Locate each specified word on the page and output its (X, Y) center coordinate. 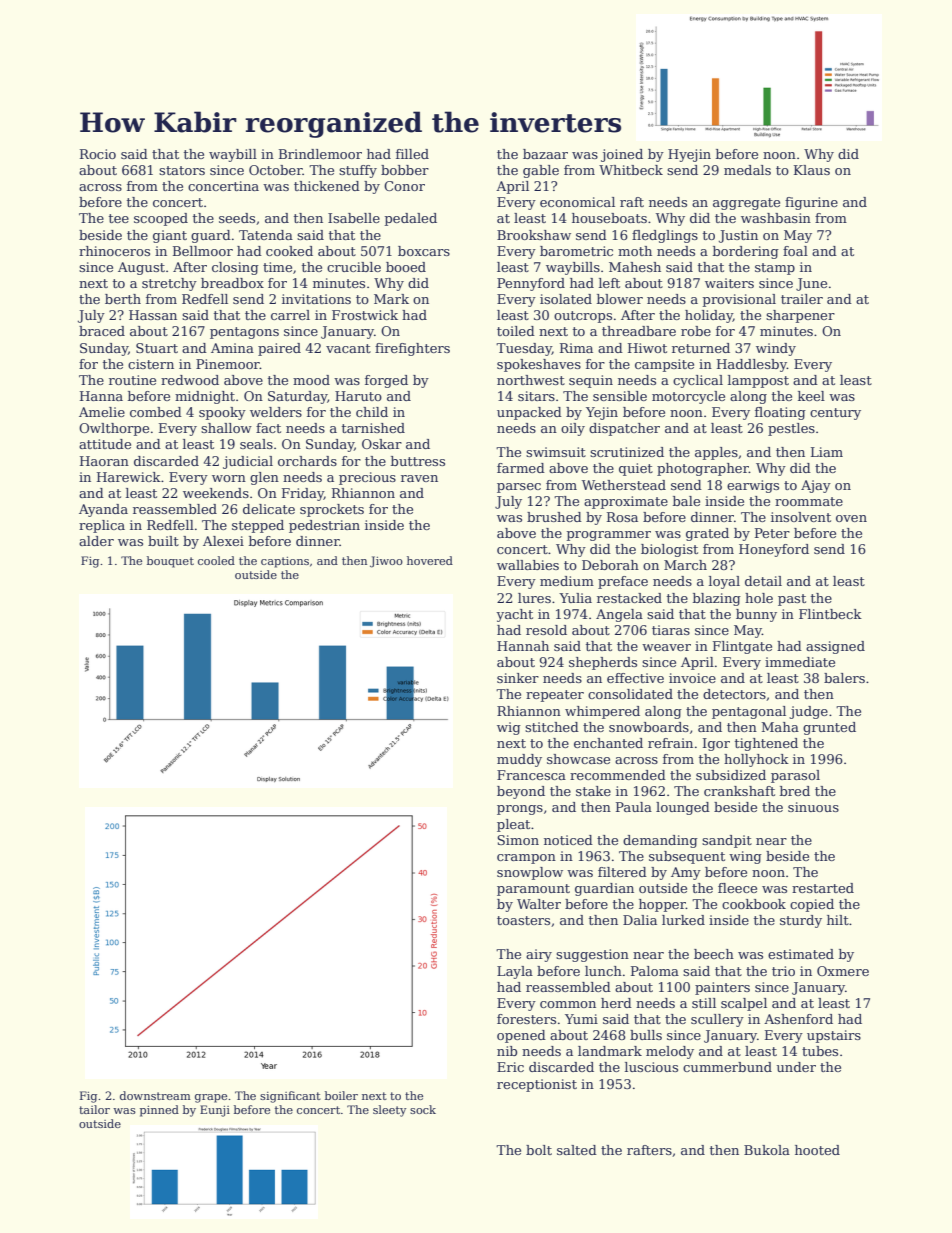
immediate (800, 662)
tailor (94, 1109)
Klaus (812, 170)
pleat (513, 825)
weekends (216, 493)
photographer (703, 469)
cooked (289, 251)
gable (541, 171)
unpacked (529, 413)
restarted (823, 888)
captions (285, 562)
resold (546, 630)
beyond (521, 792)
